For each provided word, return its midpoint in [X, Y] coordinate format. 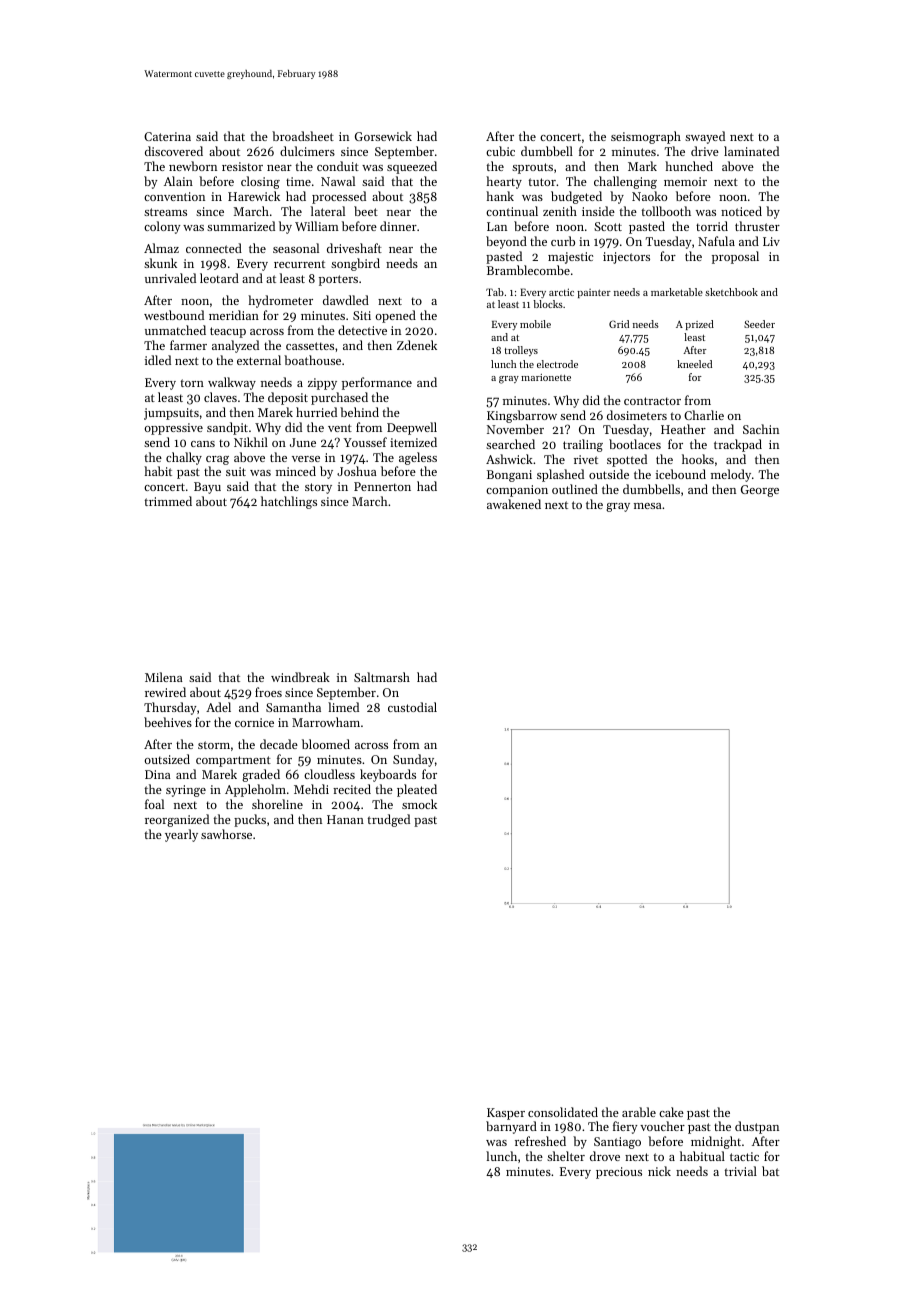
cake [671, 1112]
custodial [412, 707]
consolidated [563, 1112]
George [760, 491]
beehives [168, 722]
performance [377, 383]
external [259, 360]
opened [396, 316]
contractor [652, 401]
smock [419, 804]
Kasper [506, 1114]
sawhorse [226, 834]
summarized [241, 226]
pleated [417, 790]
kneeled [694, 364]
